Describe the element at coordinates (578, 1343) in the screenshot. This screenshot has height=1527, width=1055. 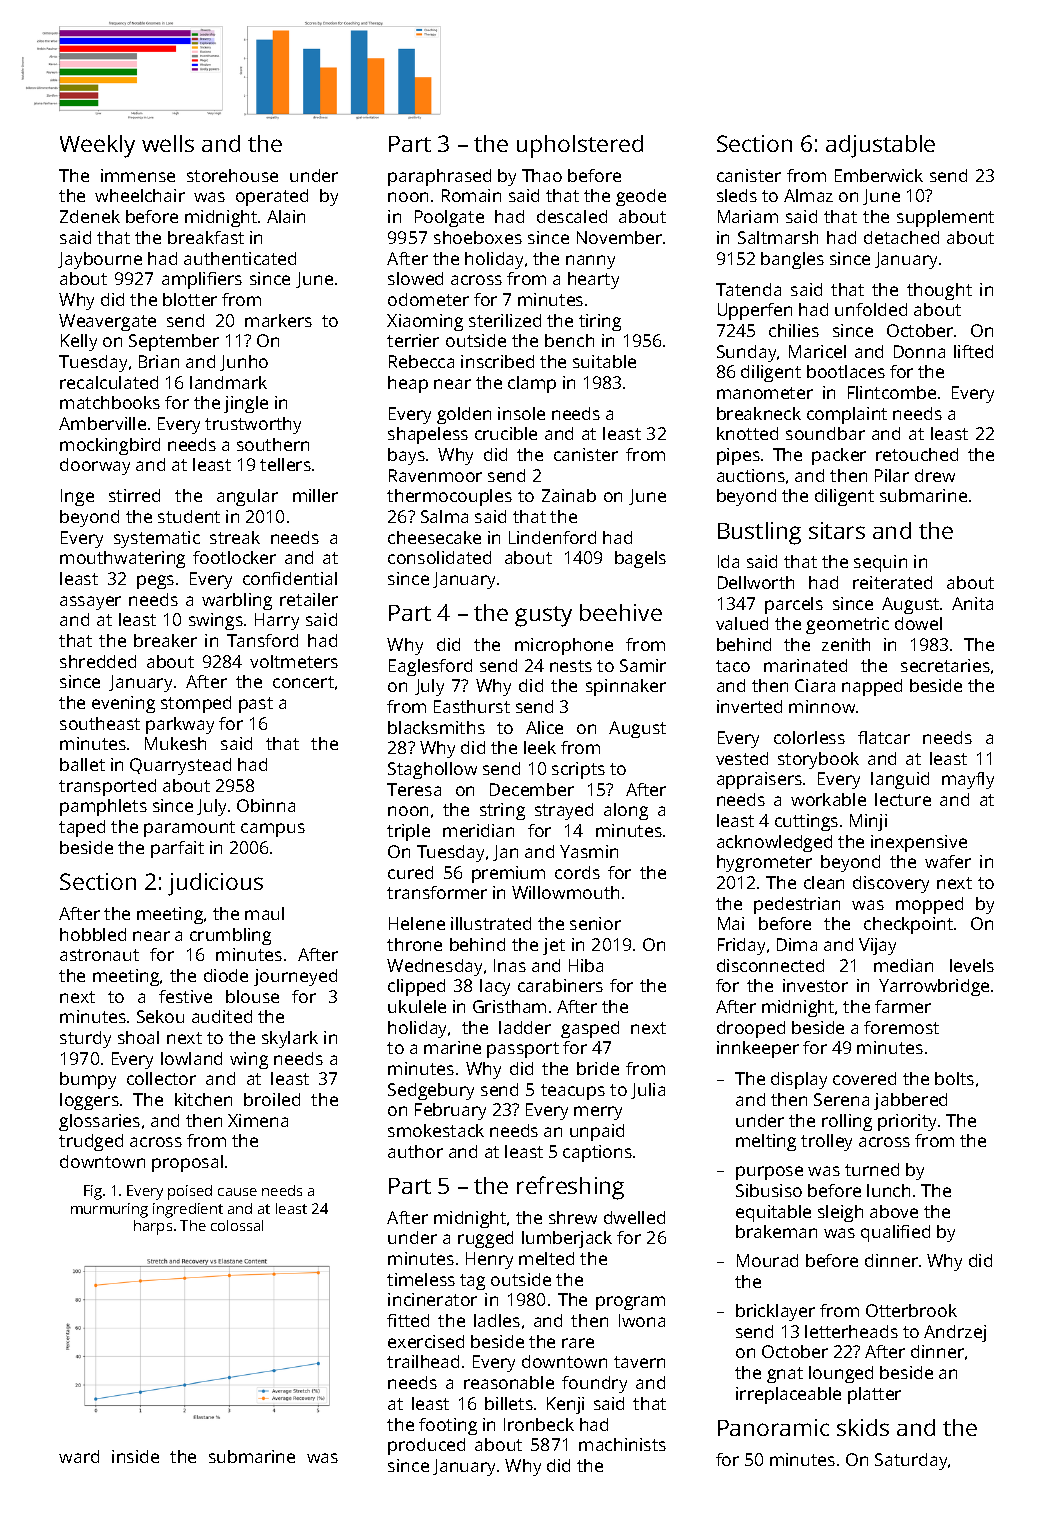
I see `rare` at that location.
